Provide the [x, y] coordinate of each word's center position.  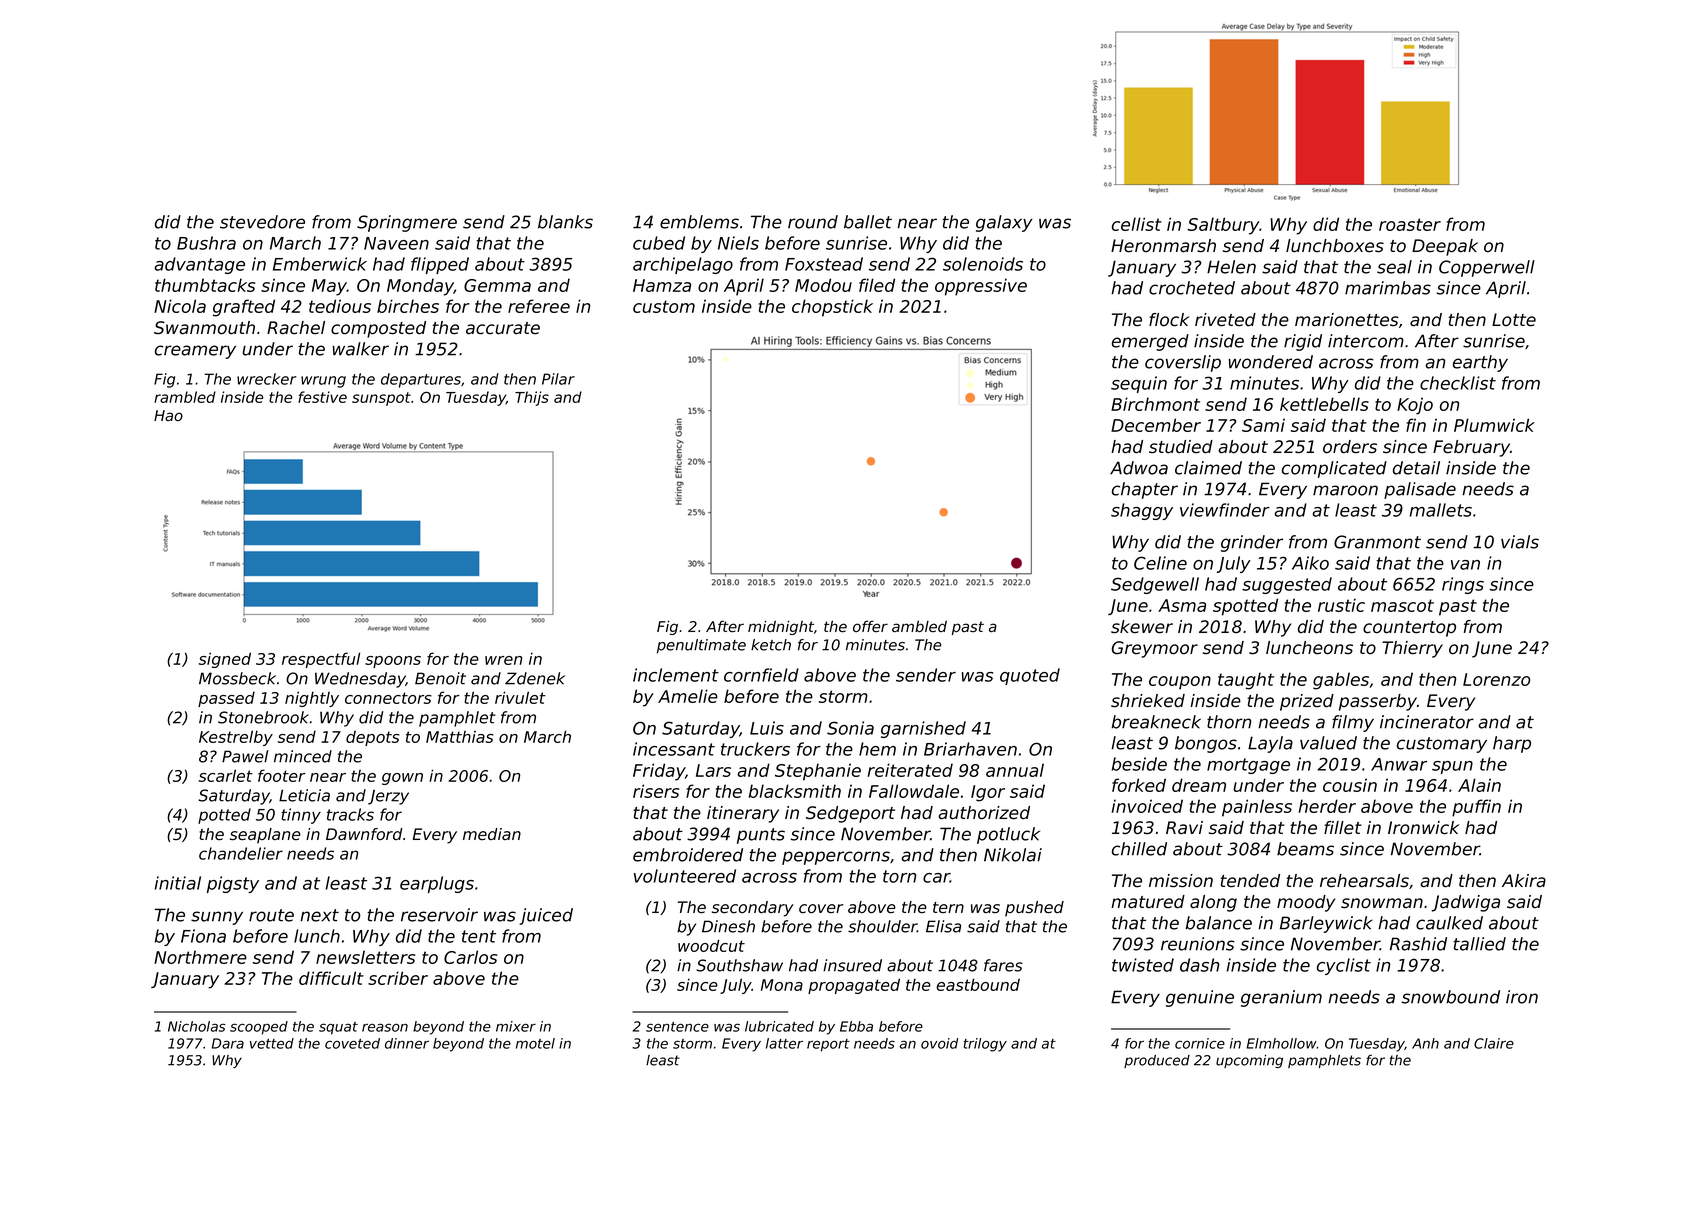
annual [1015, 770]
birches [408, 306]
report [828, 1045]
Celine [1160, 563]
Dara [228, 1043]
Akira [1524, 881]
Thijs [532, 398]
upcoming [1249, 1061]
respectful [321, 660]
